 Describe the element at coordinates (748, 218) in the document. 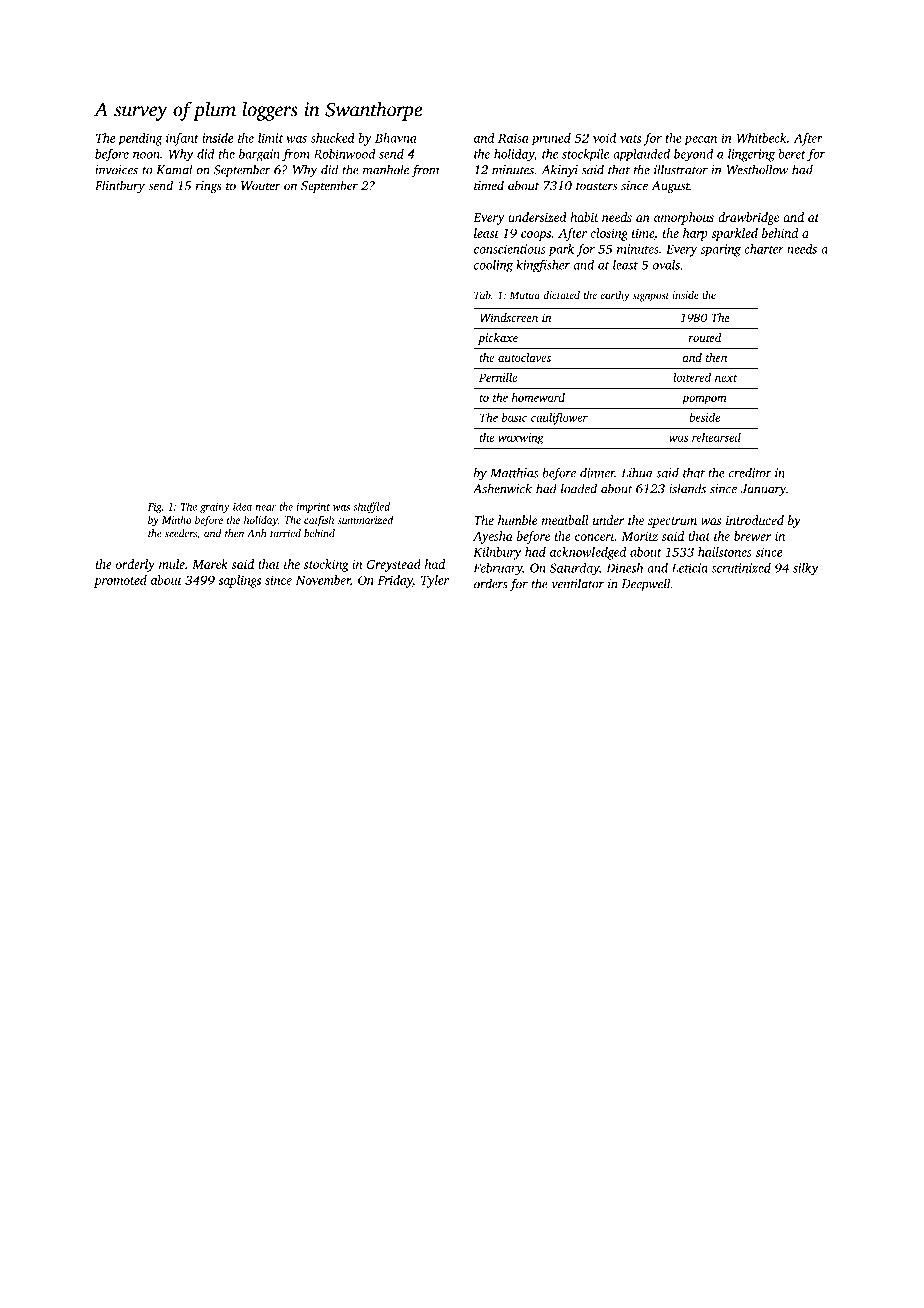

I see `drawbridge` at that location.
